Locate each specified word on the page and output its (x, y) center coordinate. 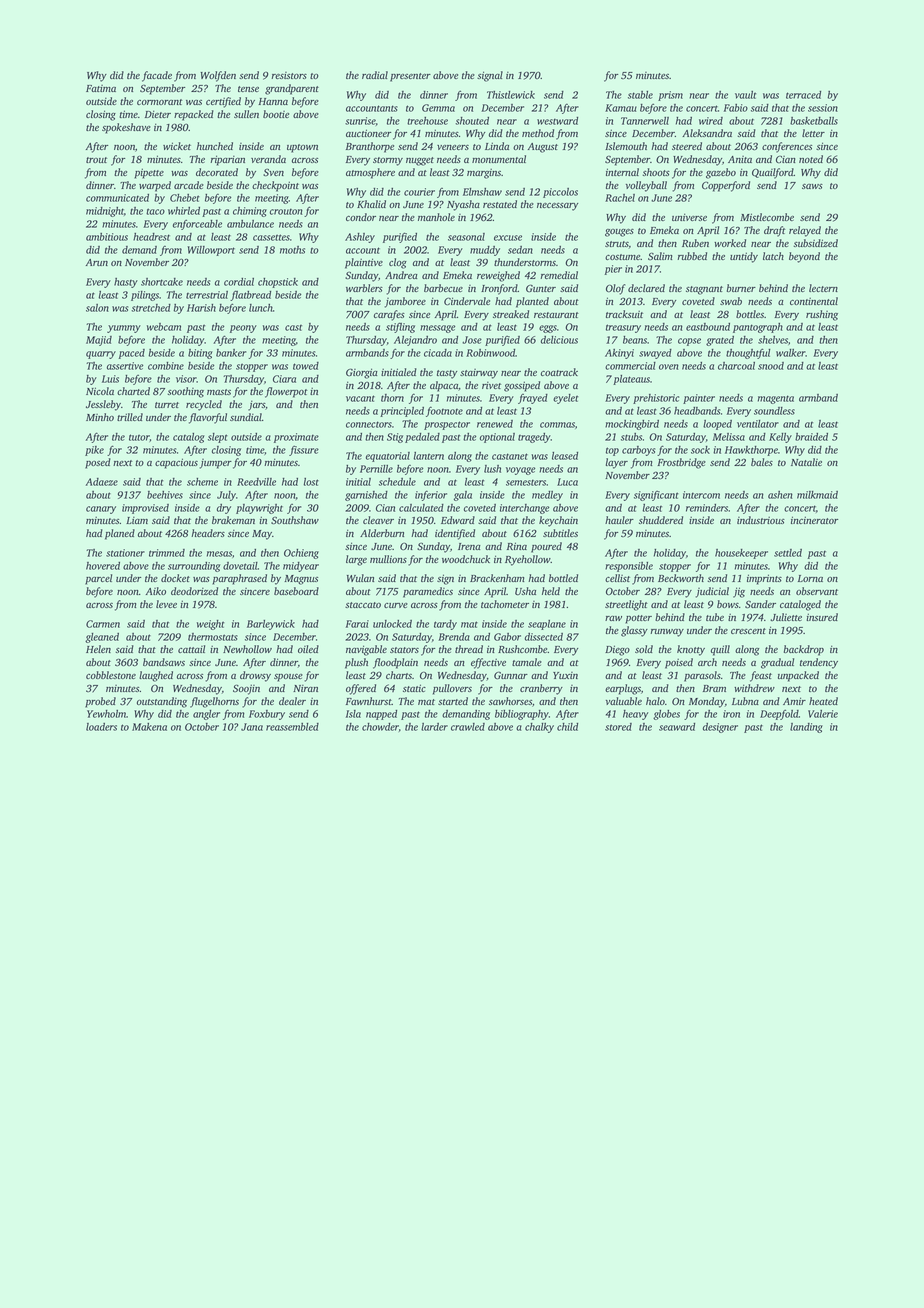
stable (640, 95)
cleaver (378, 520)
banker (231, 353)
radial (375, 75)
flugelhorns (214, 702)
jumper (216, 464)
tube (715, 617)
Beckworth (681, 578)
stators (404, 650)
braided (811, 437)
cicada (438, 353)
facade (157, 76)
